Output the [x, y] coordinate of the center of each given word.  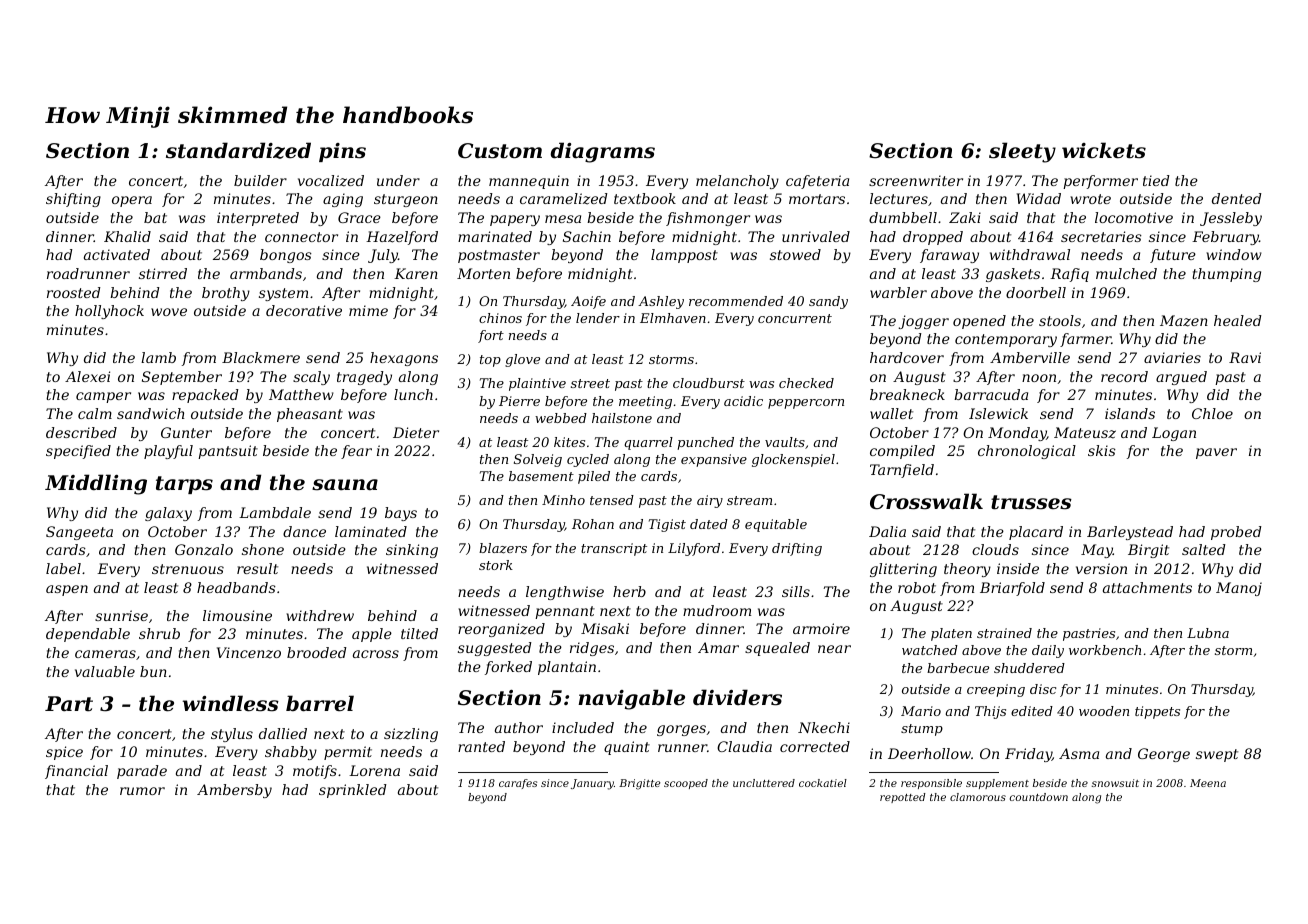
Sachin [587, 236]
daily [1048, 651]
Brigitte [639, 784]
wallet [891, 413]
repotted [903, 798]
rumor [142, 791]
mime [368, 310]
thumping [1226, 275]
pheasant [310, 415]
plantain [567, 668]
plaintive [537, 384]
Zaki [965, 217]
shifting [73, 200]
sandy [828, 302]
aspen [67, 590]
